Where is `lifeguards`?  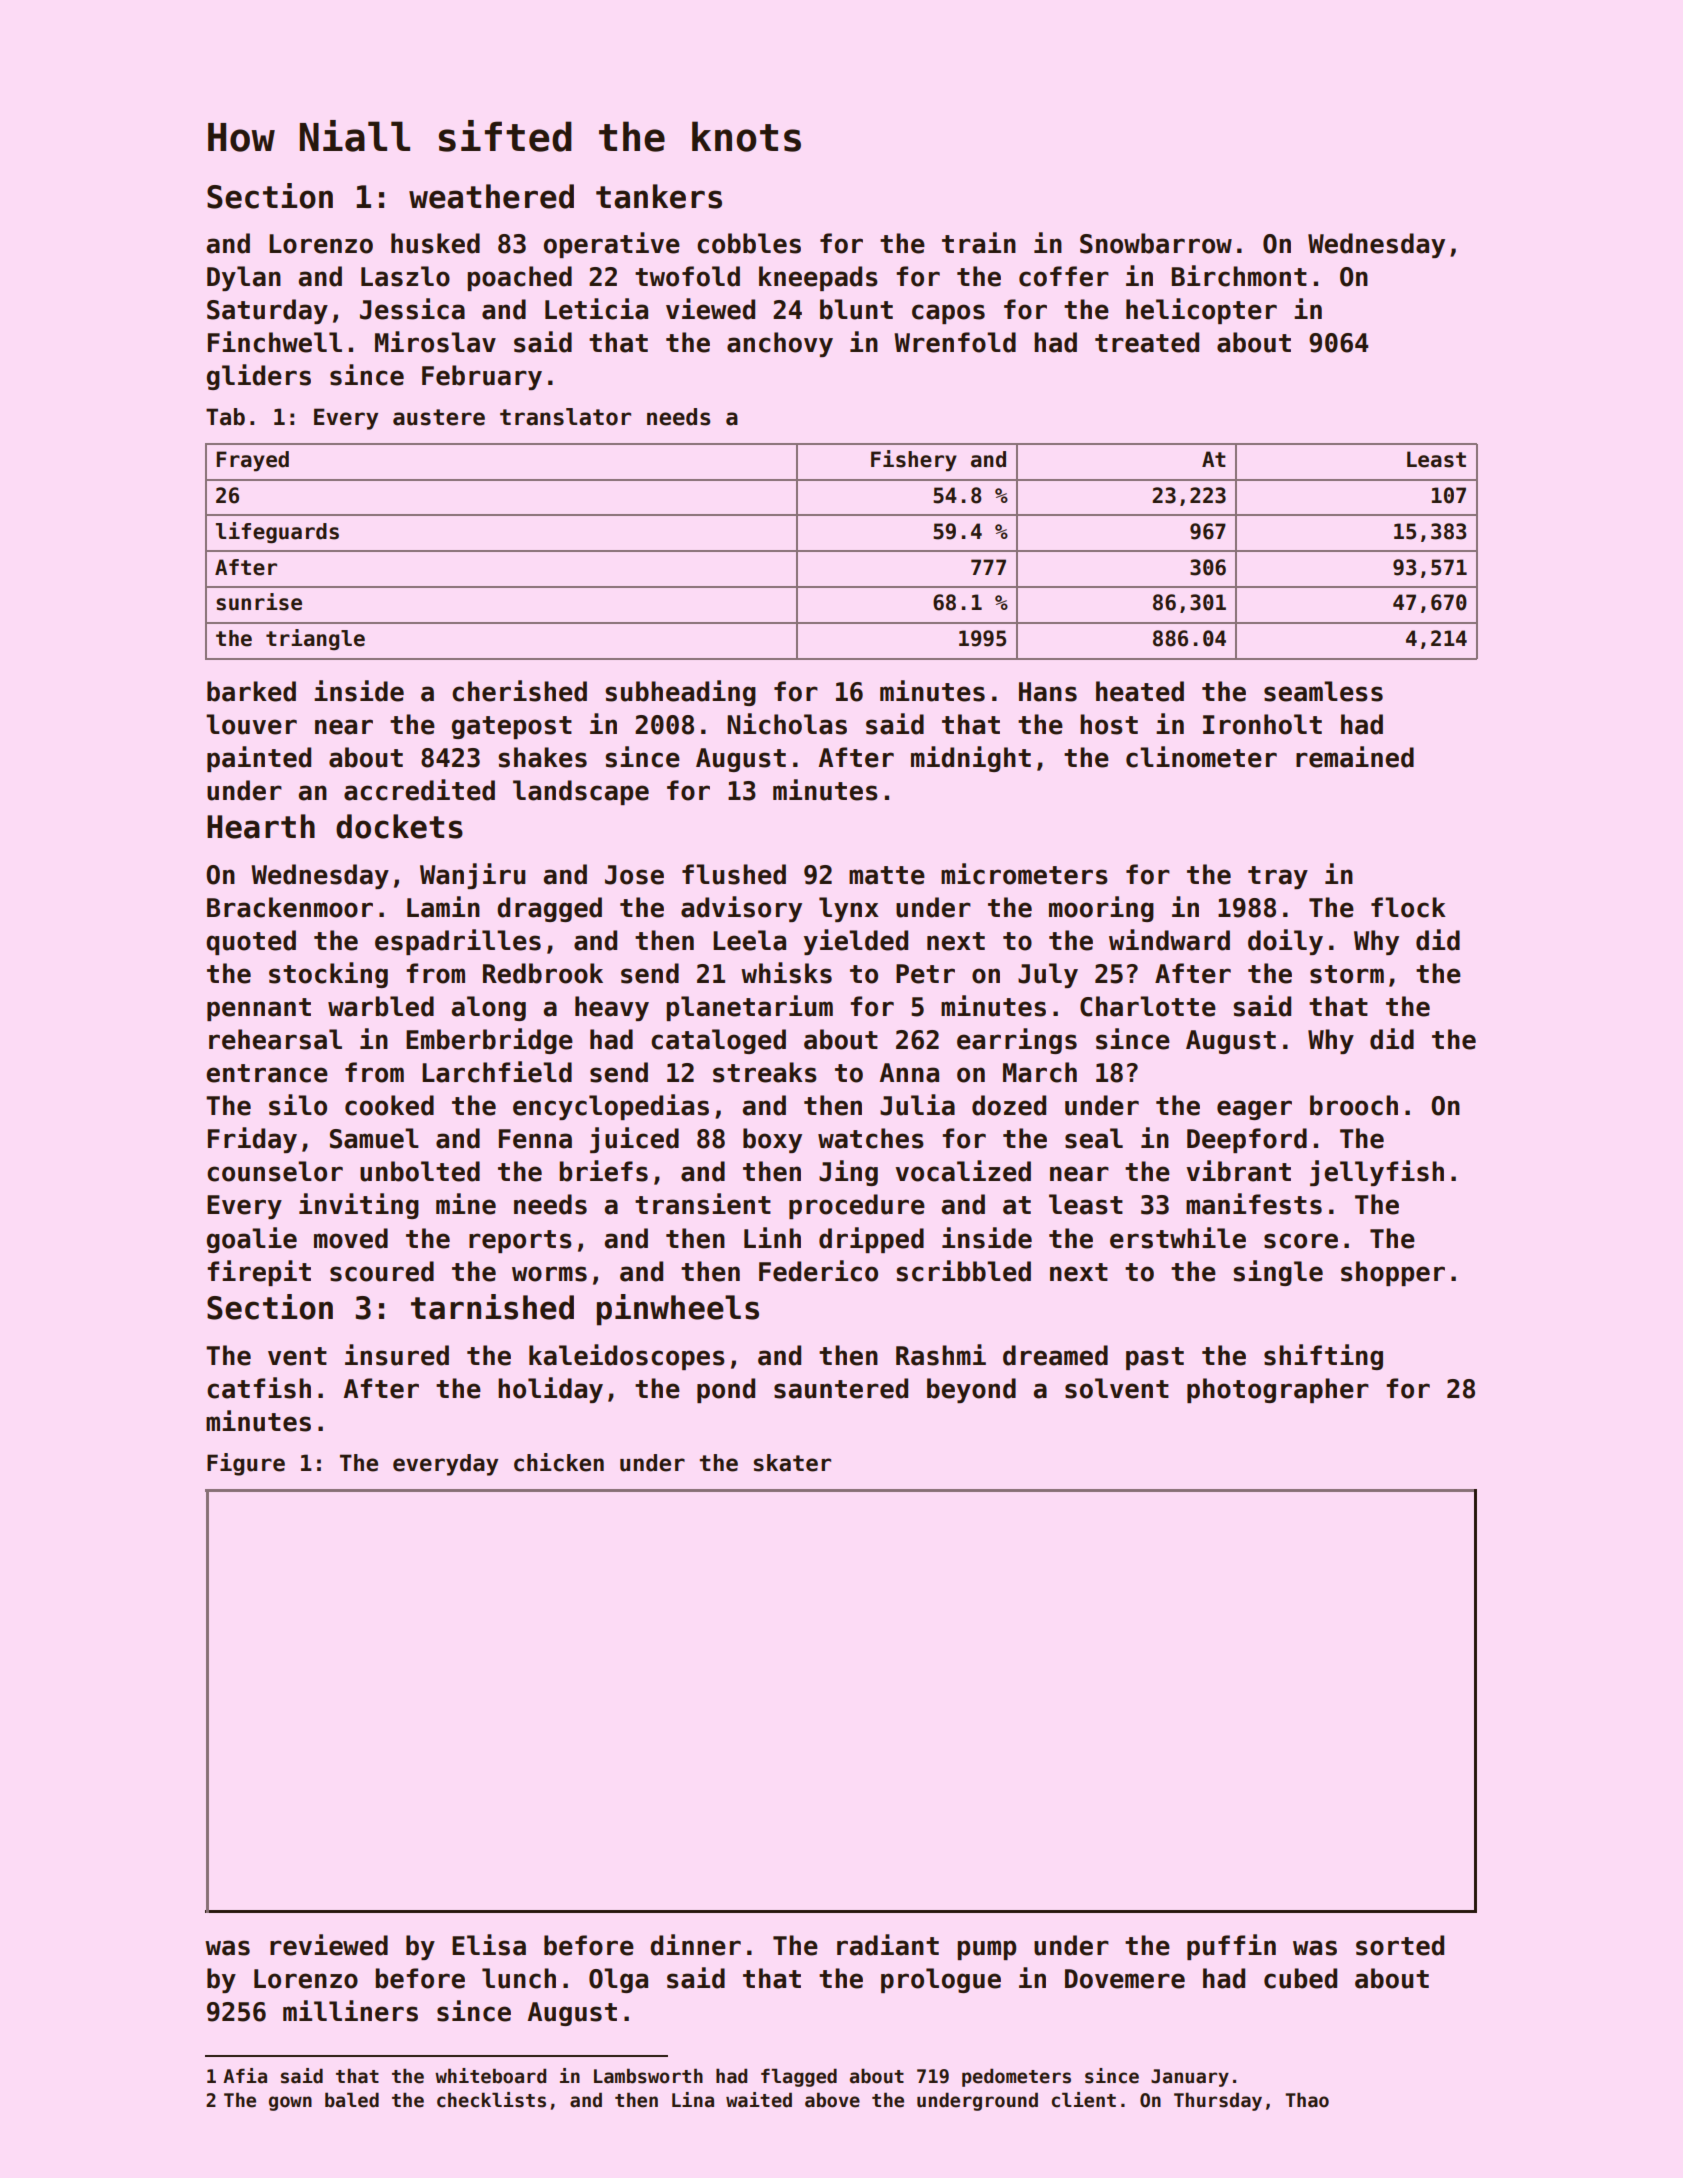
lifeguards is located at coordinates (277, 533).
